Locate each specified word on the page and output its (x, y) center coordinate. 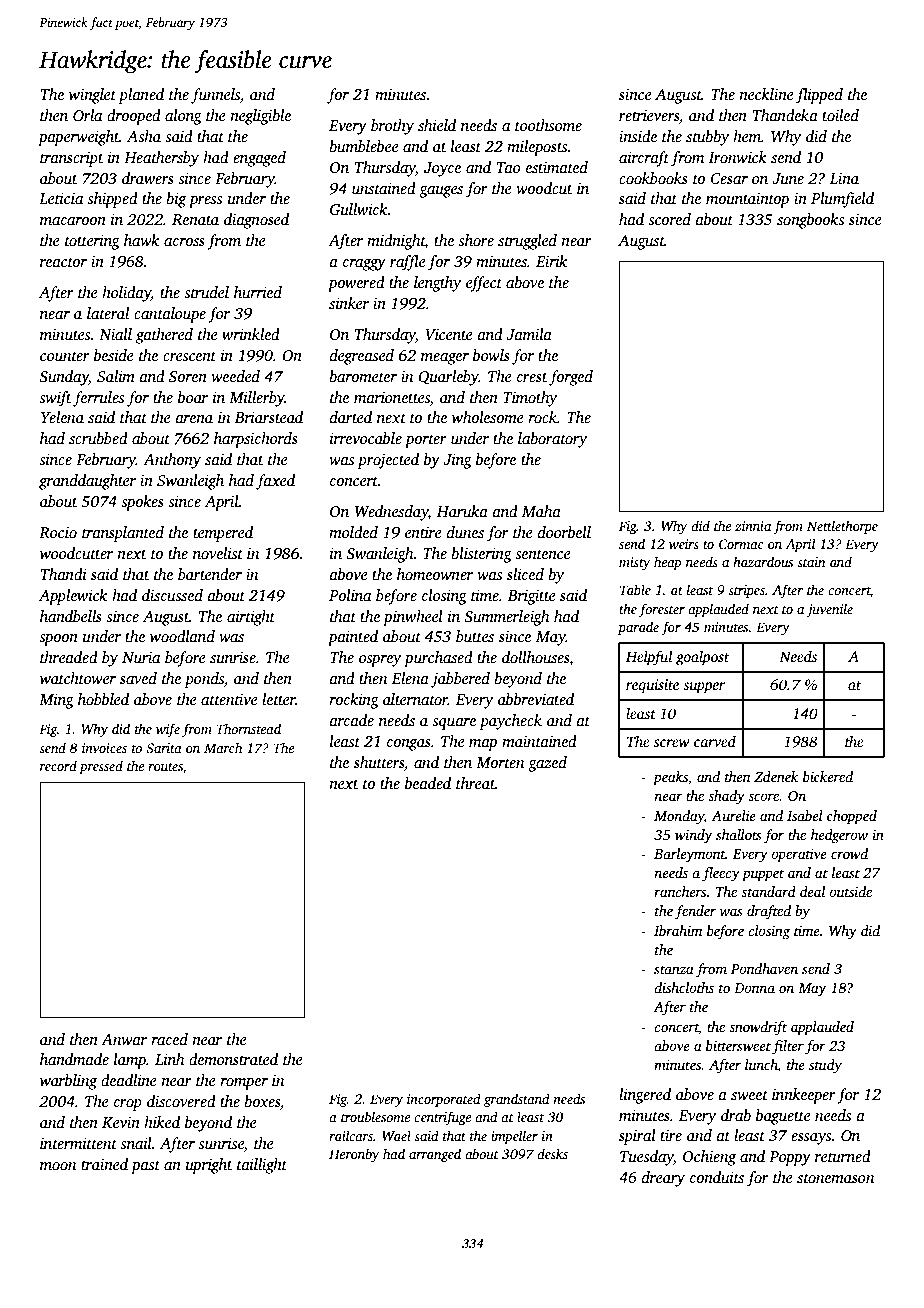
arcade (352, 720)
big (176, 200)
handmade (74, 1059)
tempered (223, 534)
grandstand (517, 1100)
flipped (819, 96)
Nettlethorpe (842, 527)
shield (437, 125)
